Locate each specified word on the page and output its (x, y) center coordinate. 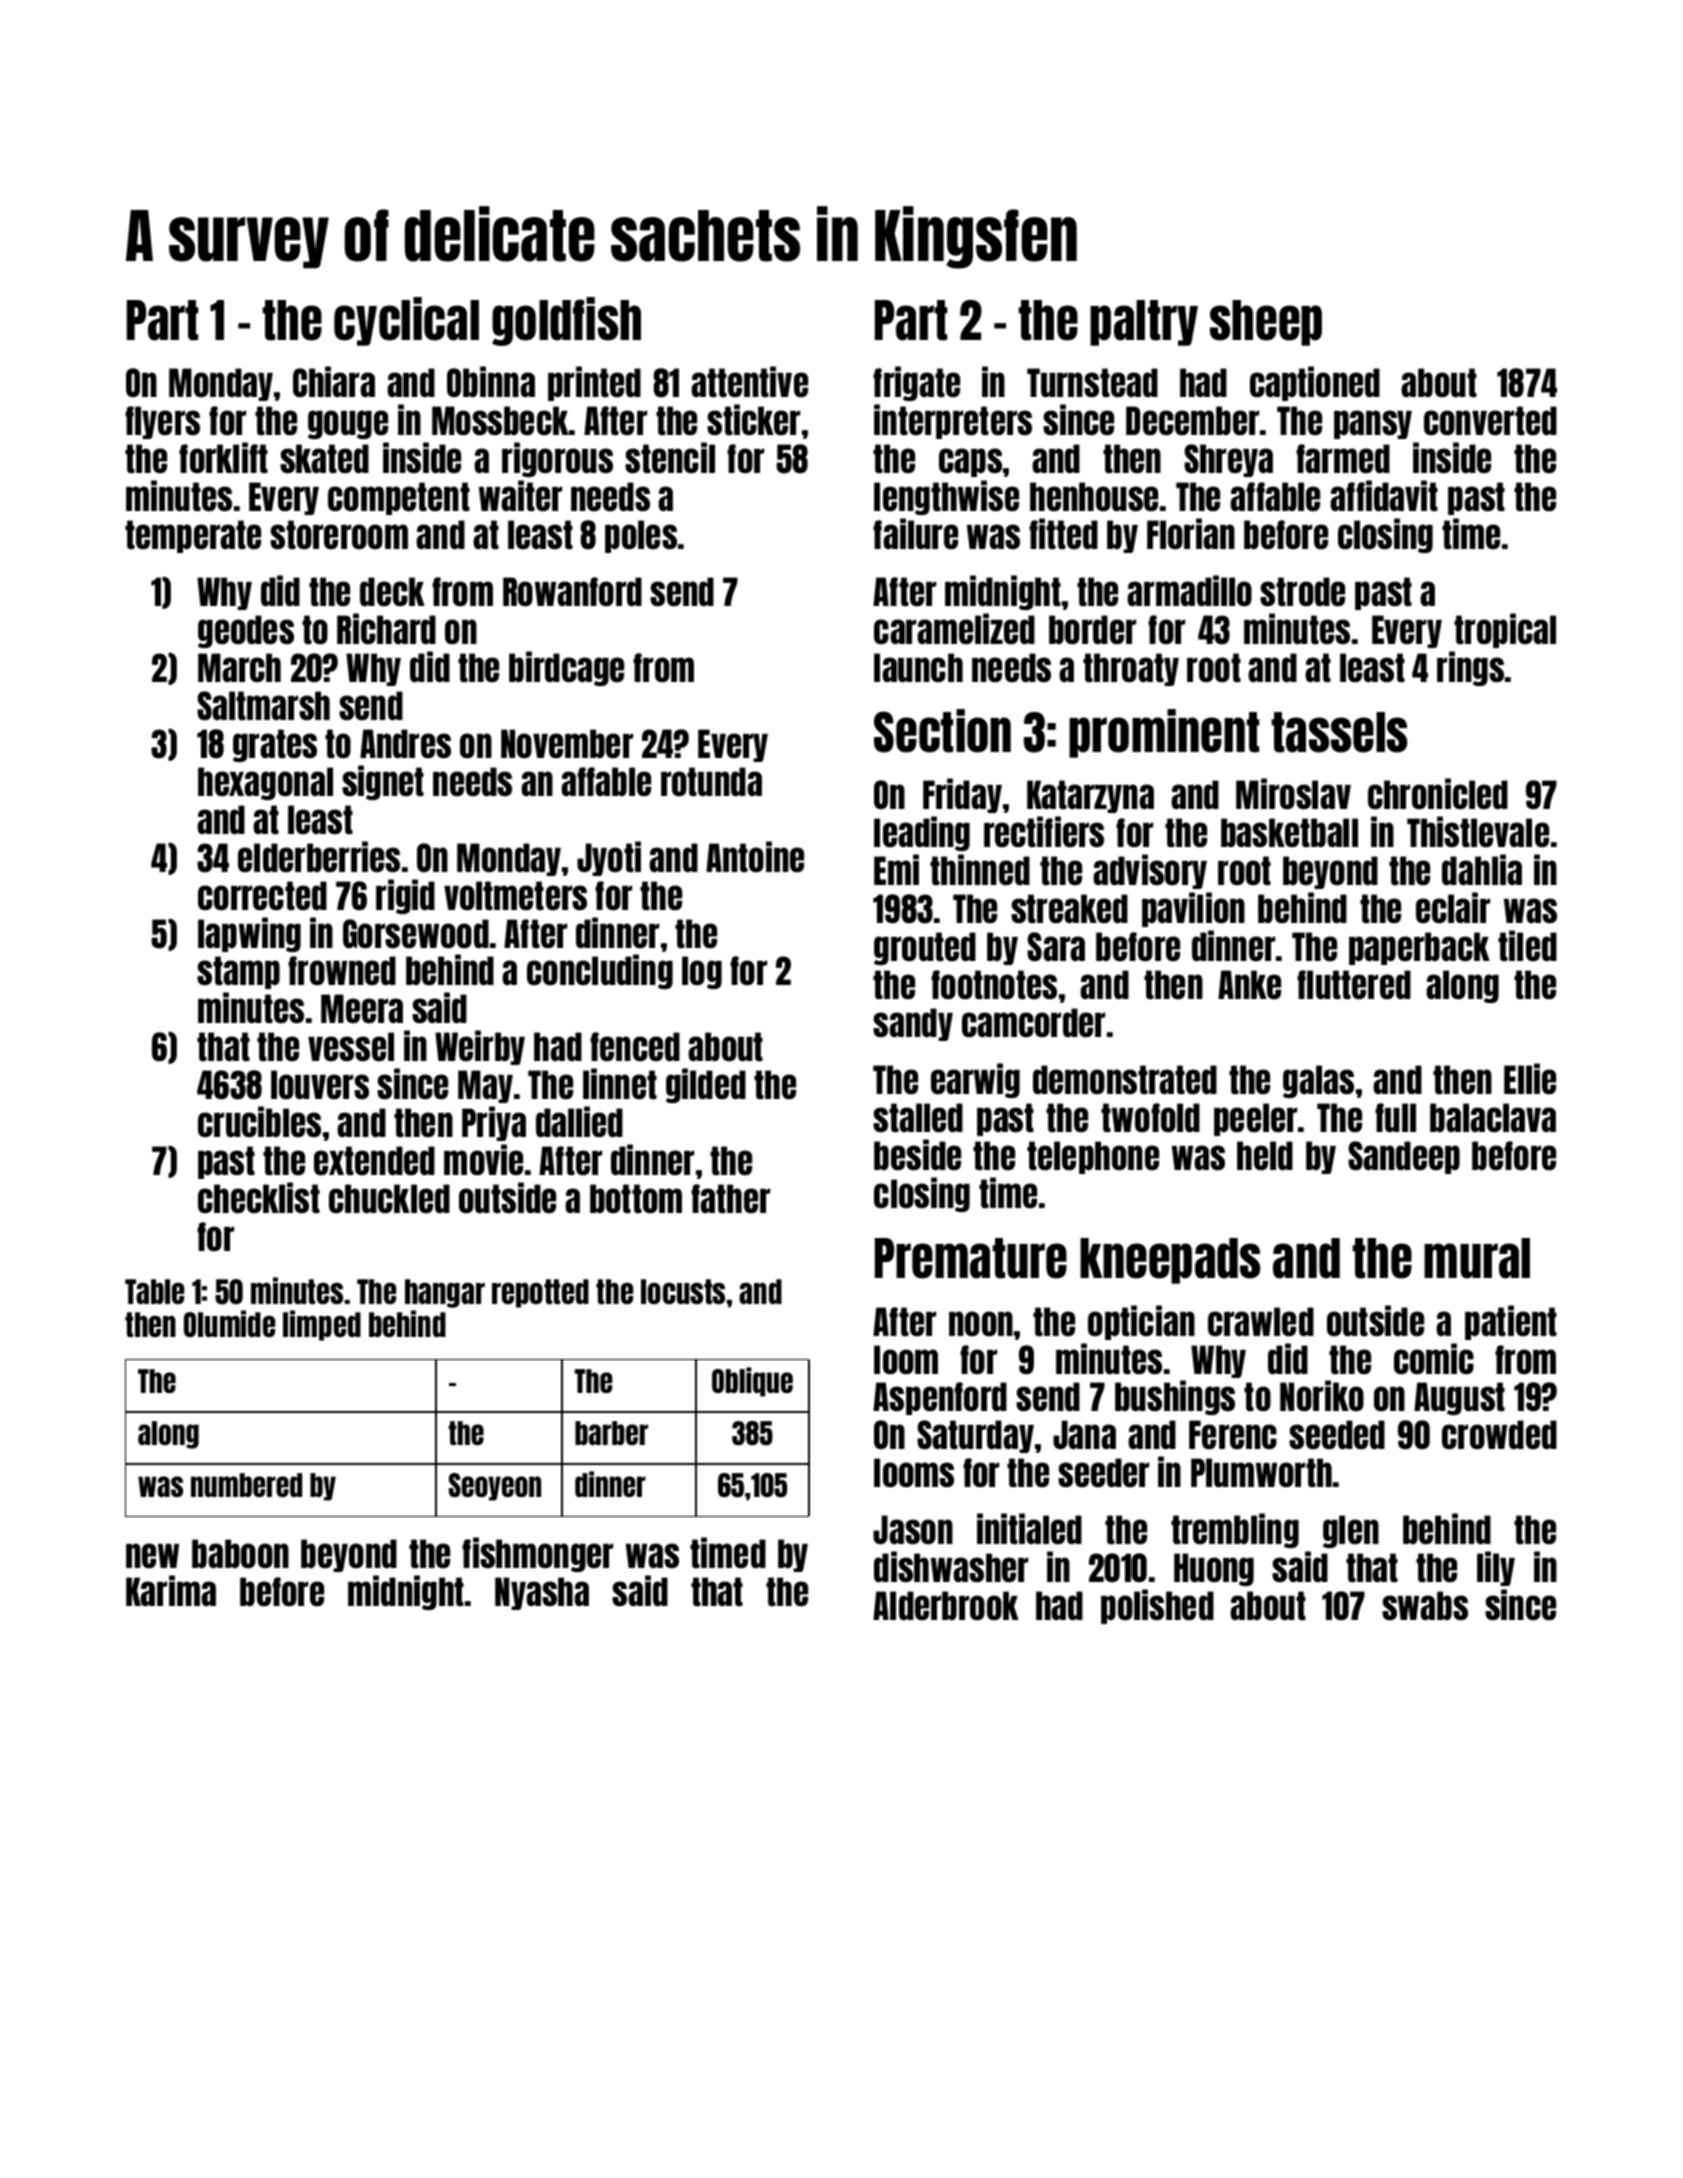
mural (1477, 1258)
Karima (171, 1590)
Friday (962, 795)
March (239, 667)
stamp (238, 972)
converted (1490, 420)
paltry (1144, 323)
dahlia (1482, 869)
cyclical (406, 321)
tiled (1527, 945)
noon (981, 1323)
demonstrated (1125, 1079)
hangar (445, 1293)
